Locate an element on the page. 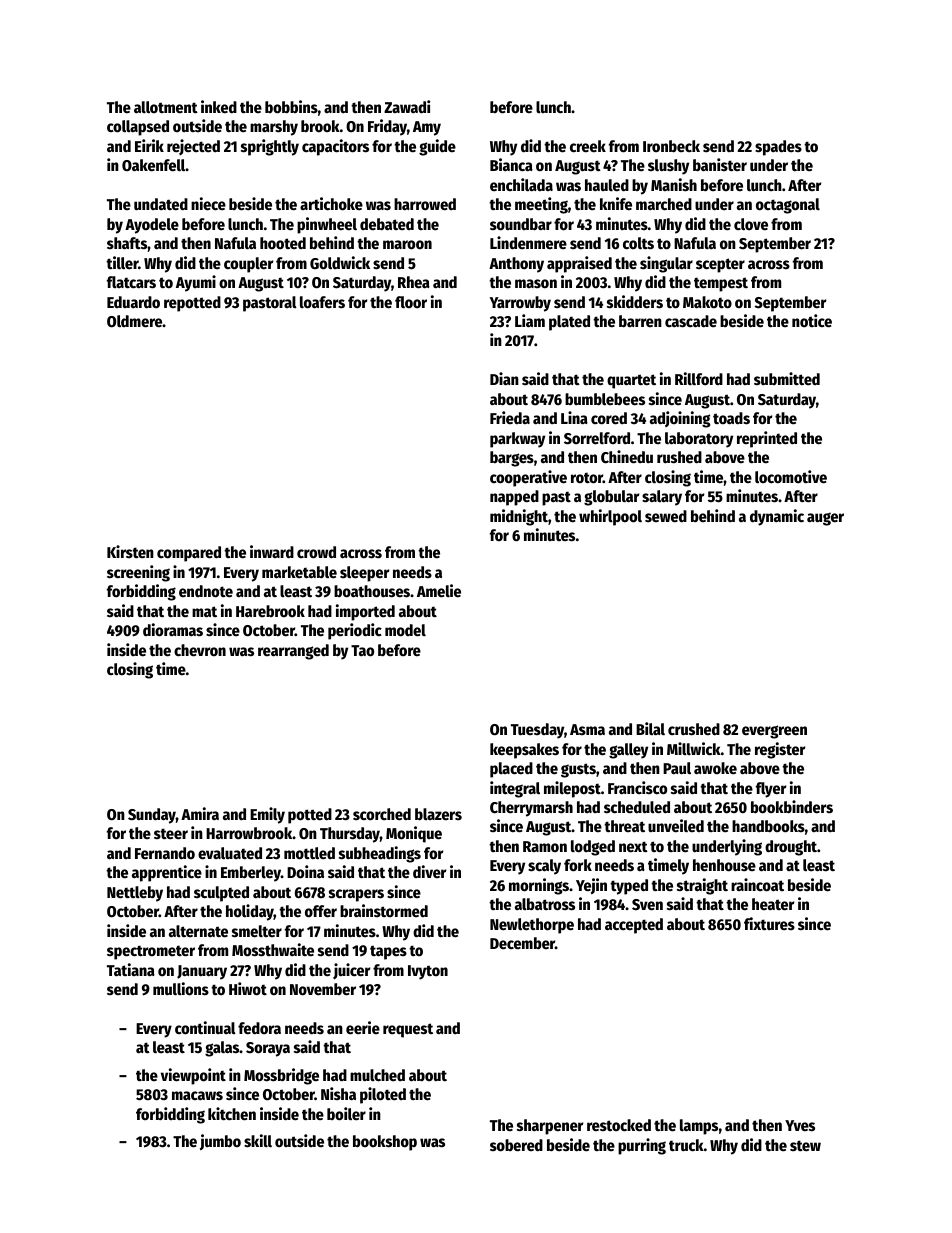 The width and height of the page is (952, 1233). auger is located at coordinates (825, 519).
